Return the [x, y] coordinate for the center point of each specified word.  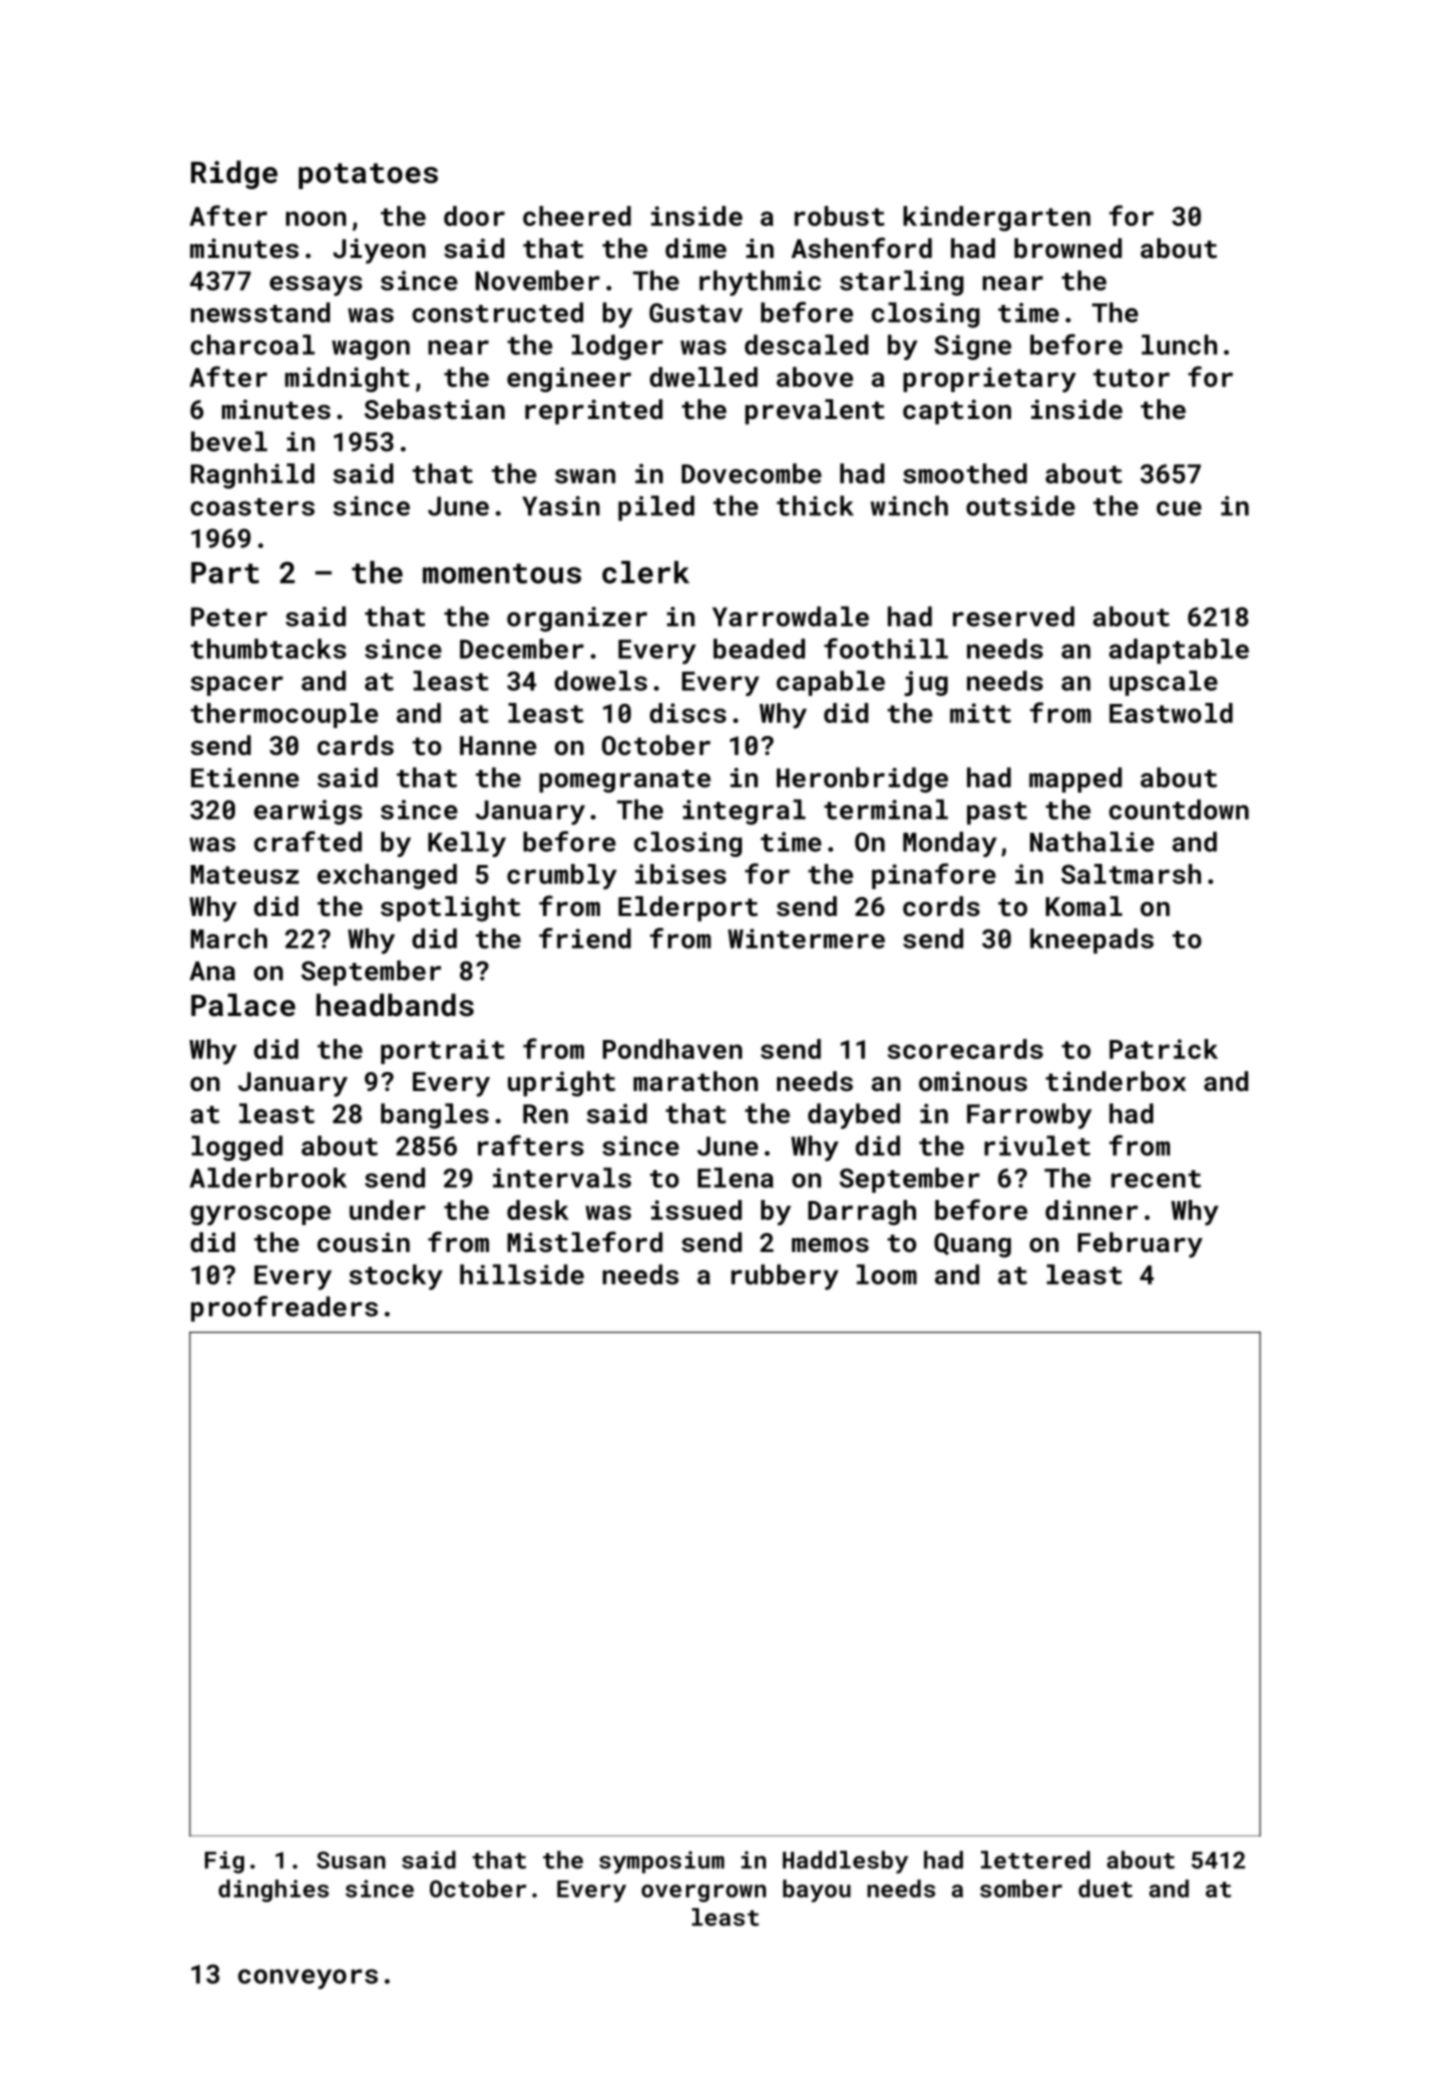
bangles [435, 1116]
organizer [577, 619]
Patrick [1163, 1049]
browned [1068, 248]
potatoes [368, 176]
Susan [351, 1860]
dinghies [274, 1890]
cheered [577, 216]
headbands [395, 1005]
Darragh [862, 1212]
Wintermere [806, 939]
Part [225, 573]
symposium [661, 1862]
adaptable [1179, 651]
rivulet [1037, 1145]
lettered [1035, 1860]
